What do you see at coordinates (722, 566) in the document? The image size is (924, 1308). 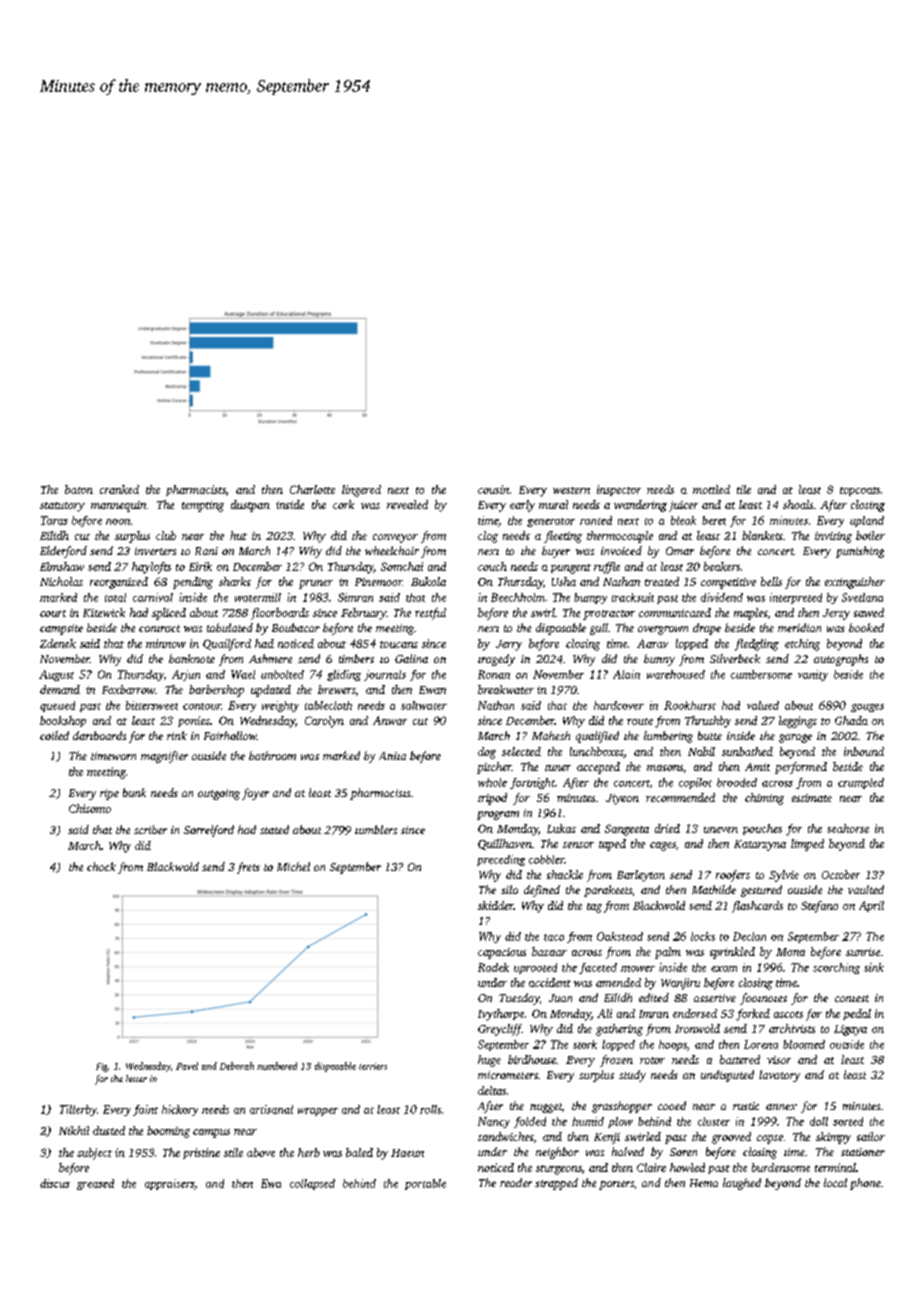 I see `beakers` at bounding box center [722, 566].
